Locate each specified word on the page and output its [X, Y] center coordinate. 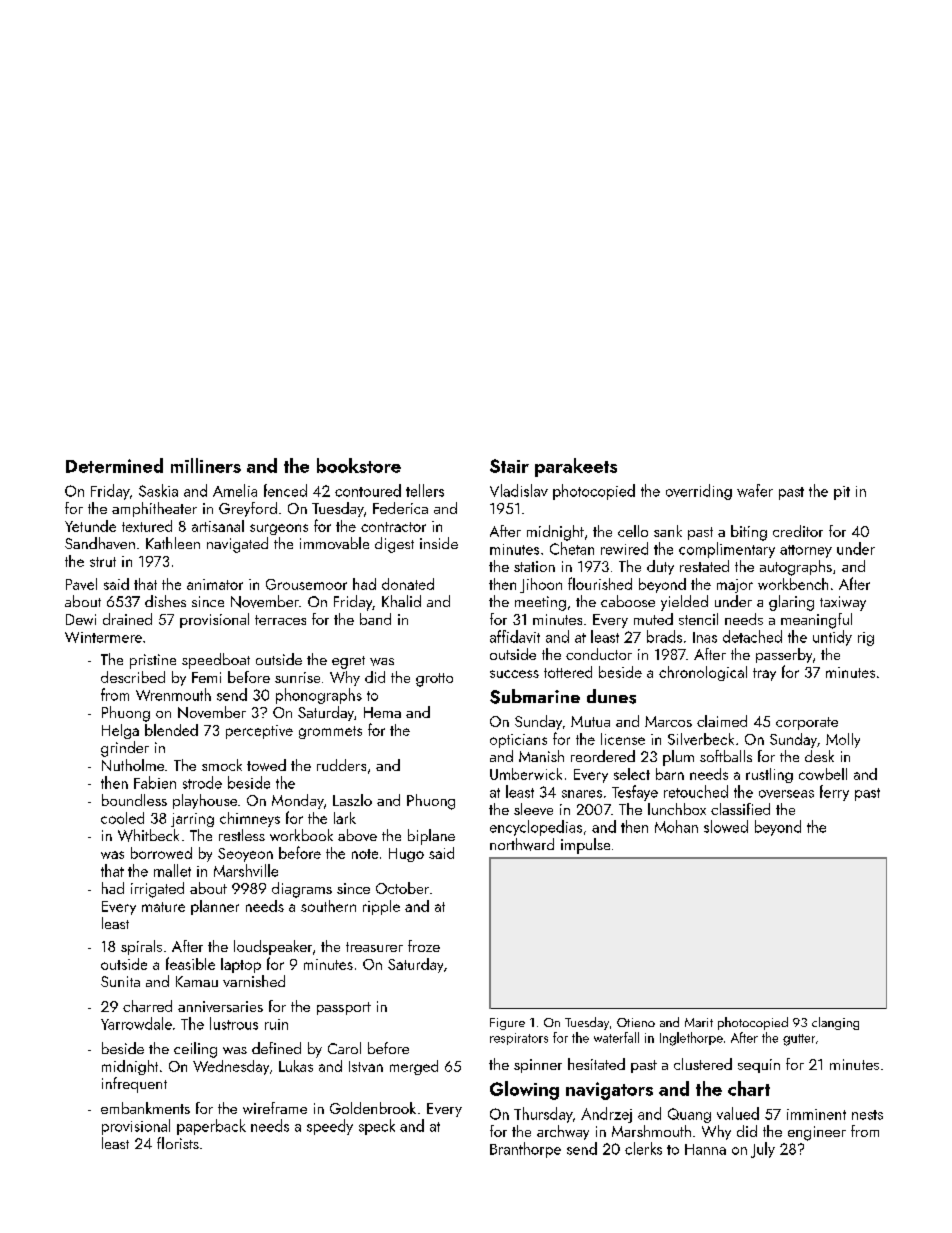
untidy [832, 638]
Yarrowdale [136, 1023]
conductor [599, 654]
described [133, 677]
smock [222, 765]
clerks [643, 1148]
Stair [509, 466]
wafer [755, 490]
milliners [206, 465]
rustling [769, 775]
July [763, 1150]
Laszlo [352, 800]
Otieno [636, 1022]
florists [178, 1143]
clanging [835, 1023]
